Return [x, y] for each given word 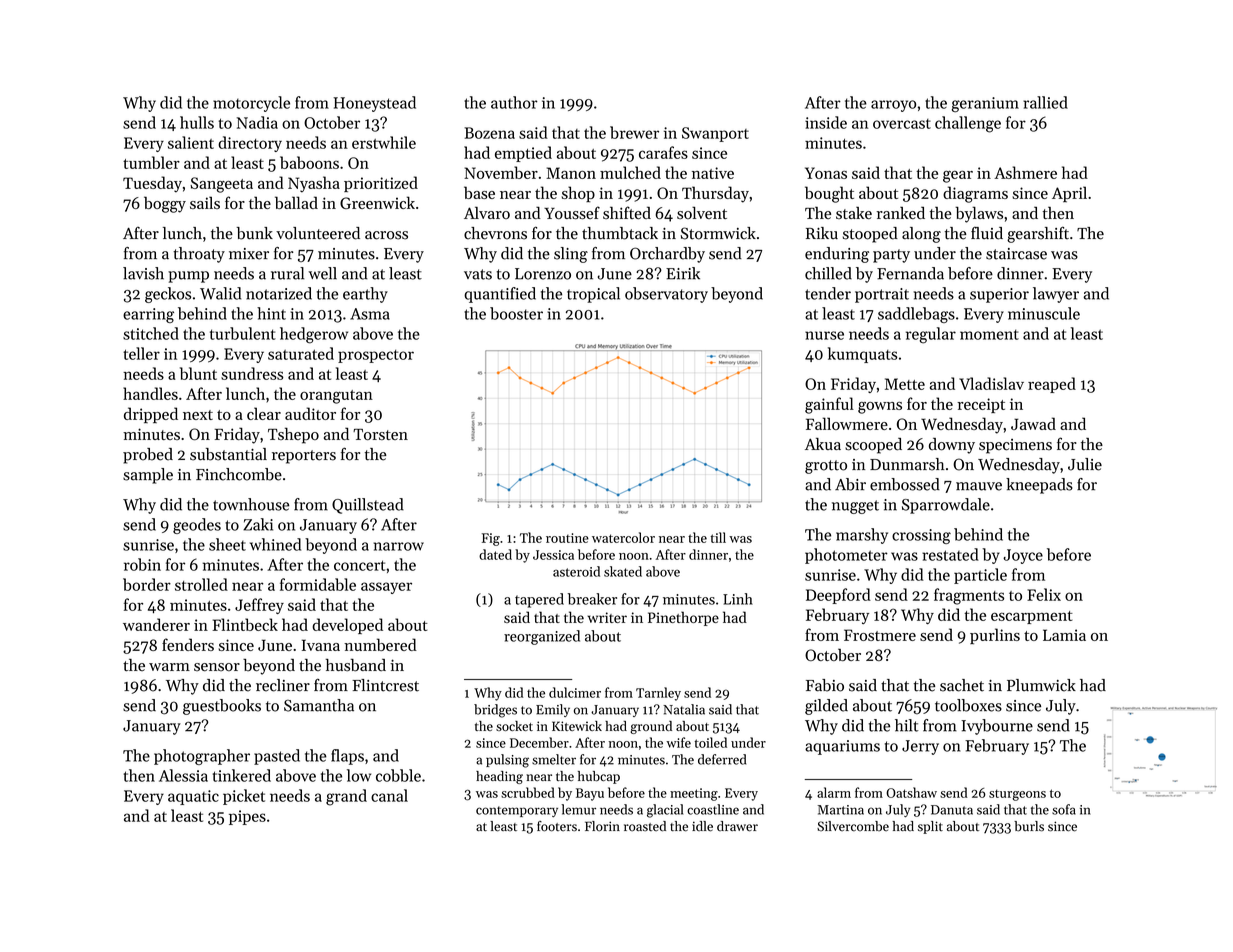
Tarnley [658, 694]
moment [989, 334]
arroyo [893, 106]
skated [623, 571]
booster [516, 313]
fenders [188, 644]
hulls [197, 122]
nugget [855, 507]
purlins [995, 636]
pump [188, 277]
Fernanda [910, 273]
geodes [197, 526]
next [198, 415]
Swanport [715, 134]
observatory [666, 295]
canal [389, 795]
